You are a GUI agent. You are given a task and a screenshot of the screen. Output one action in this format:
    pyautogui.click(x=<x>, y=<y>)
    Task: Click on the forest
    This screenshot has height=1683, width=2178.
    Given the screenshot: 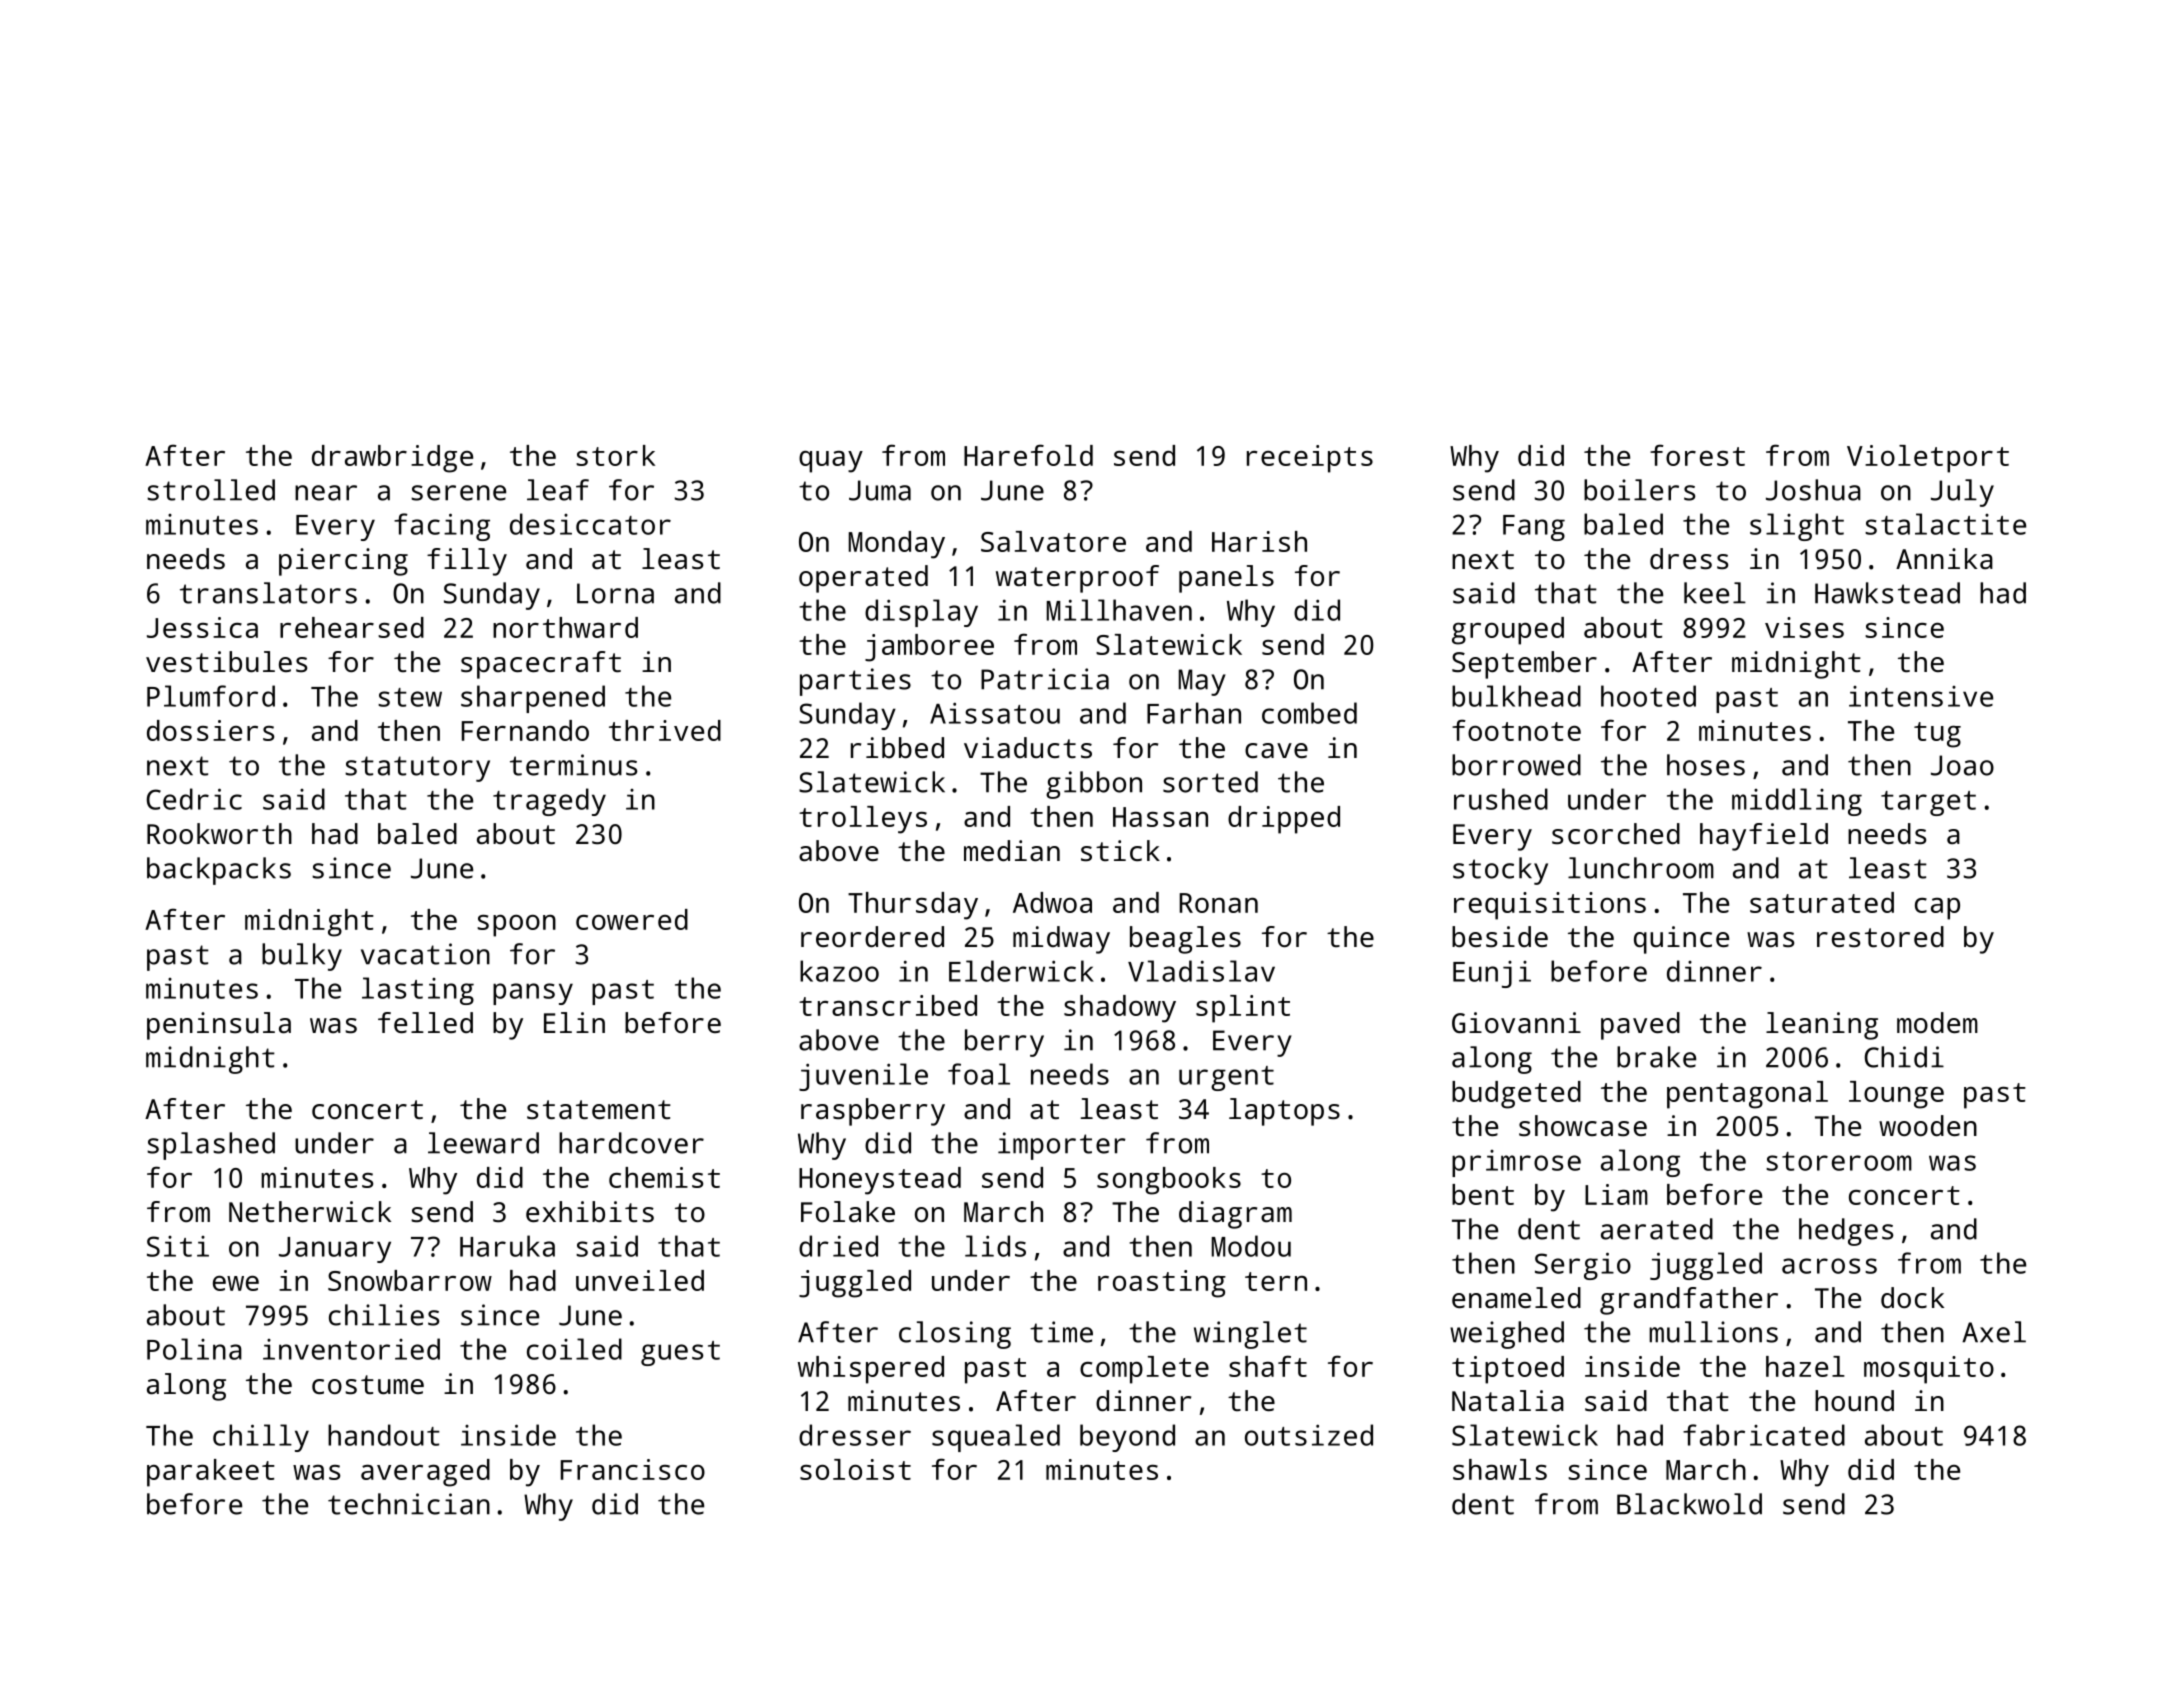 What is the action you would take?
    pyautogui.click(x=1697, y=455)
